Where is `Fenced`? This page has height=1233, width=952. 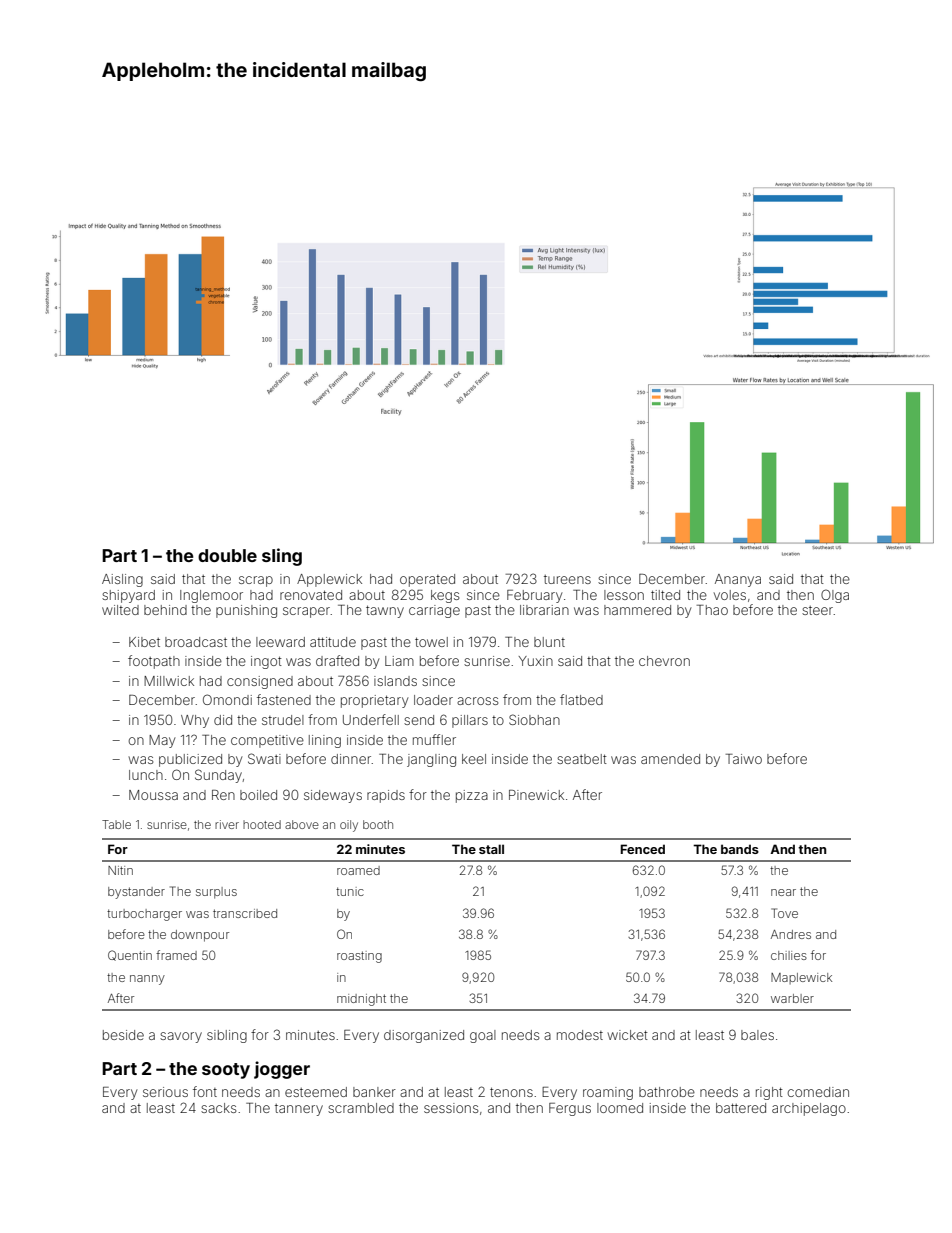 Fenced is located at coordinates (642, 849).
